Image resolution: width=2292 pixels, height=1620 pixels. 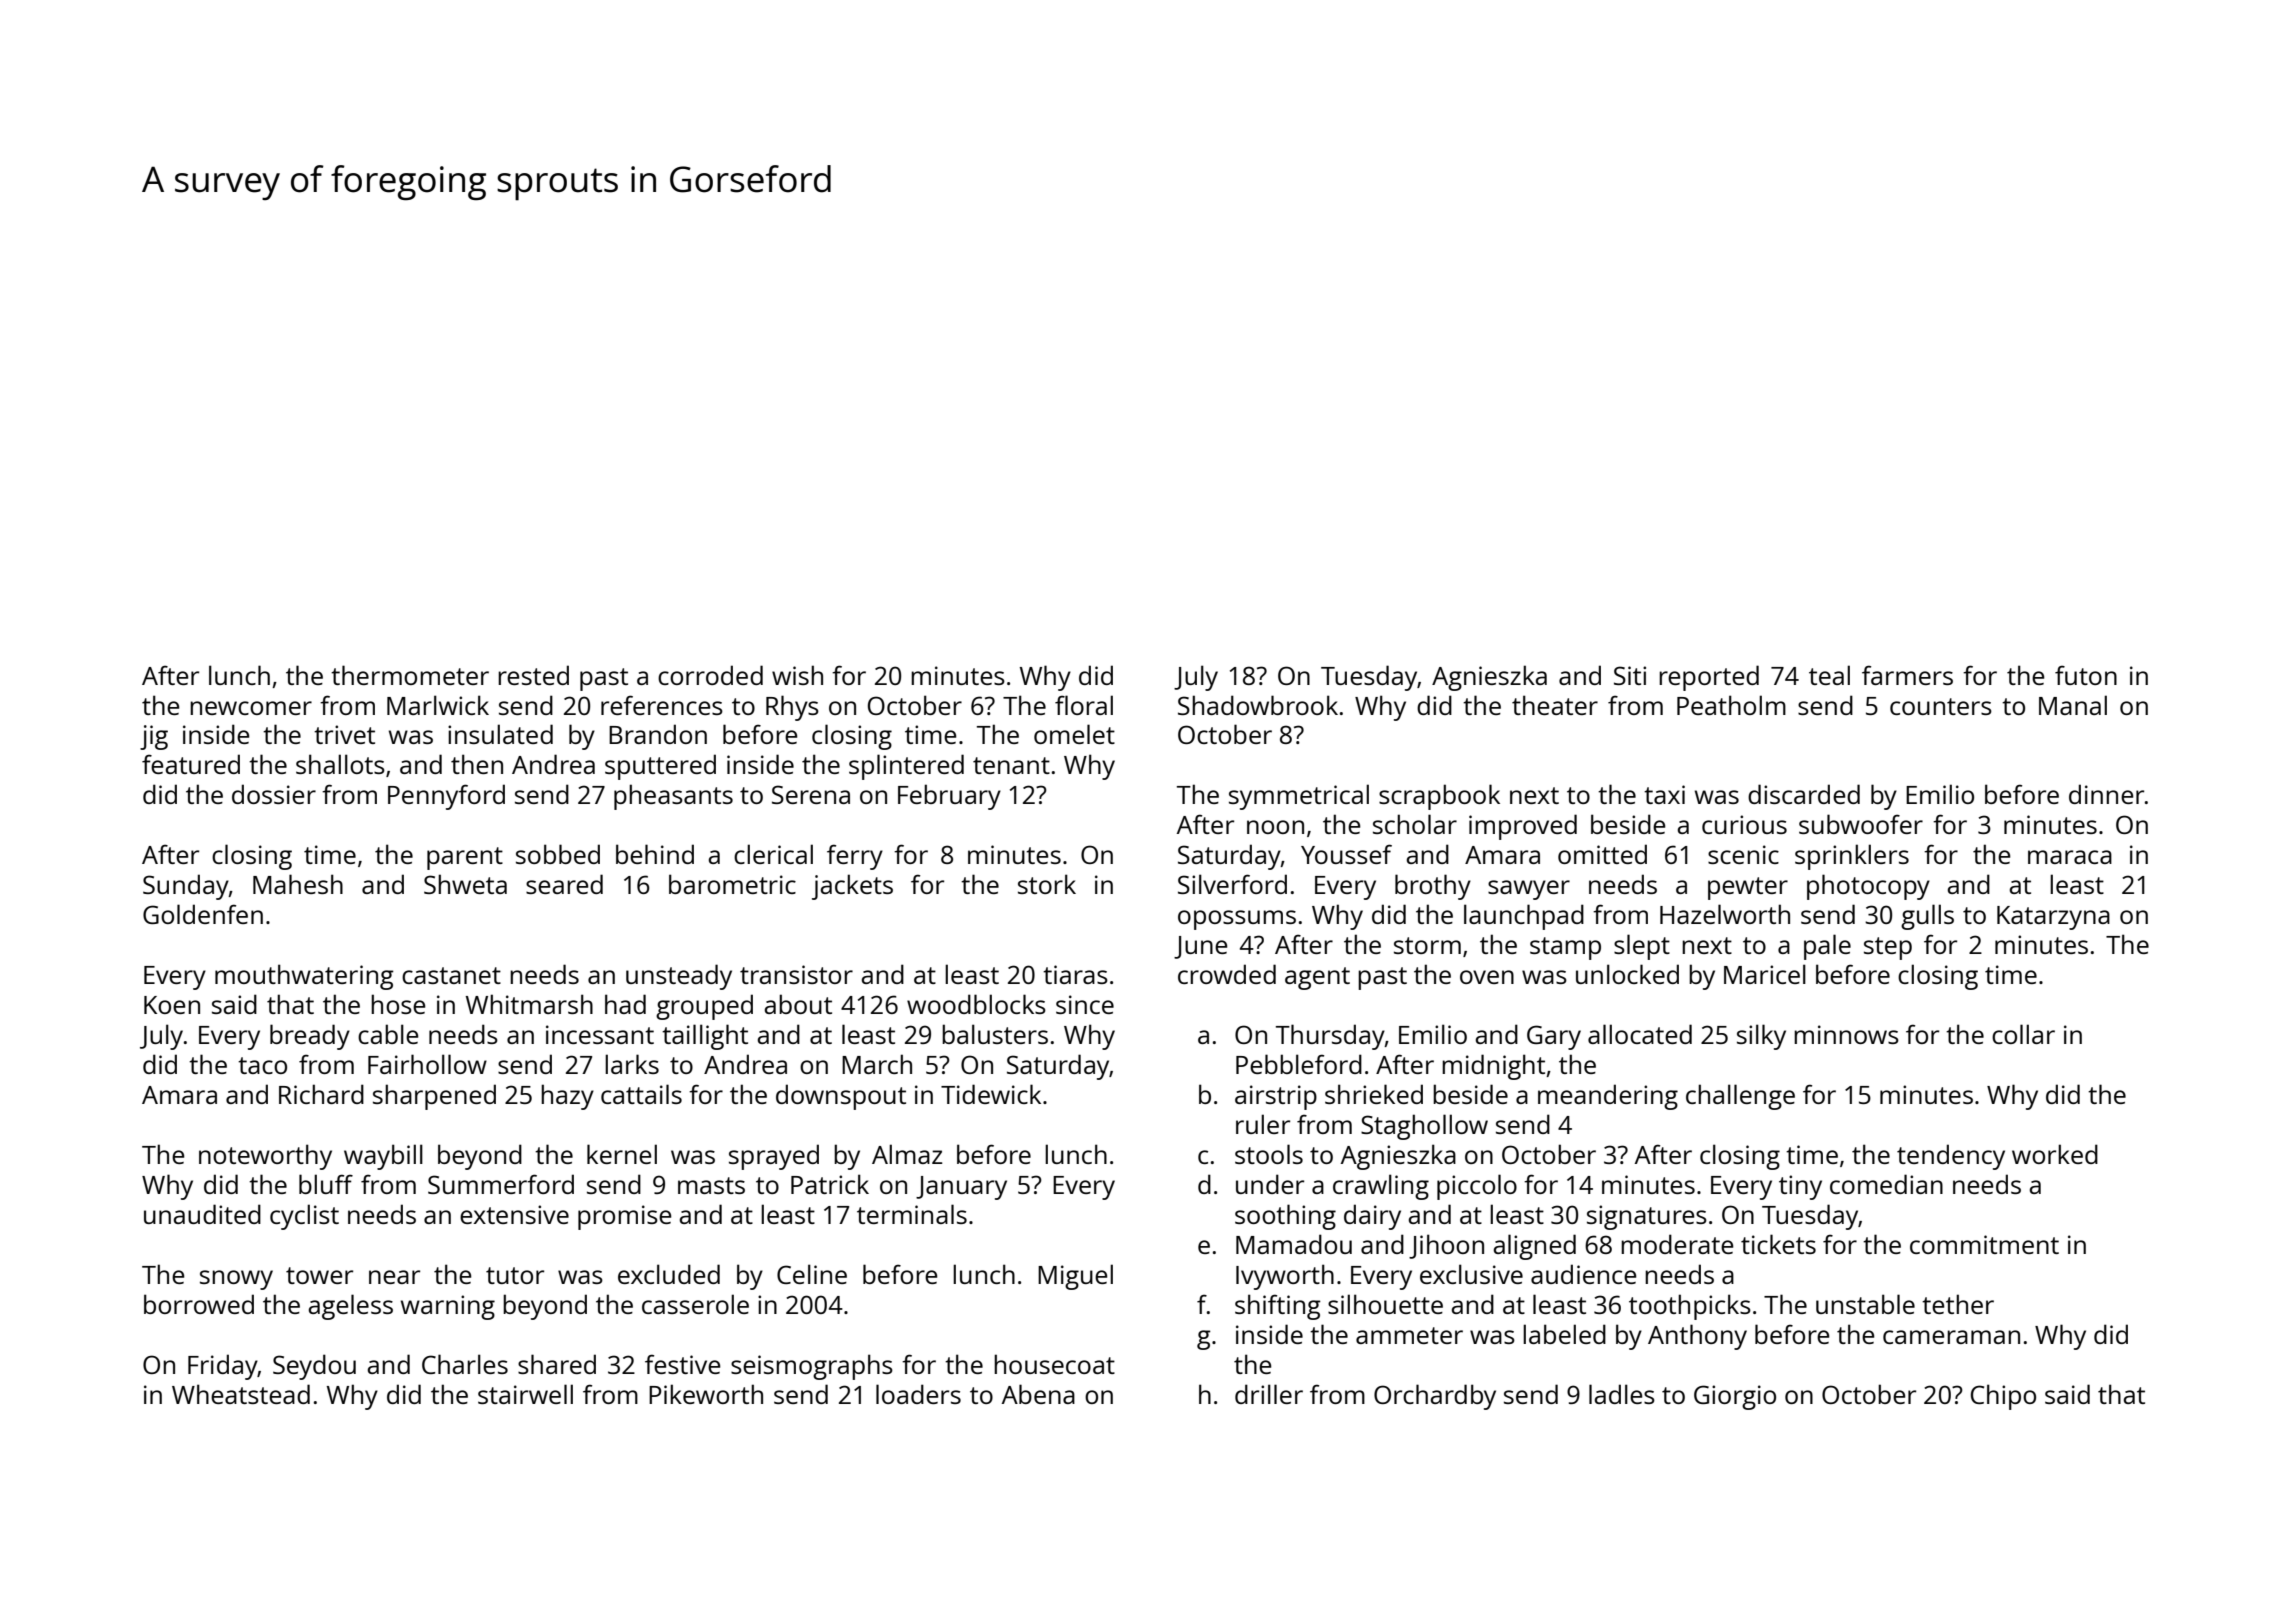 I want to click on rested, so click(x=533, y=675).
